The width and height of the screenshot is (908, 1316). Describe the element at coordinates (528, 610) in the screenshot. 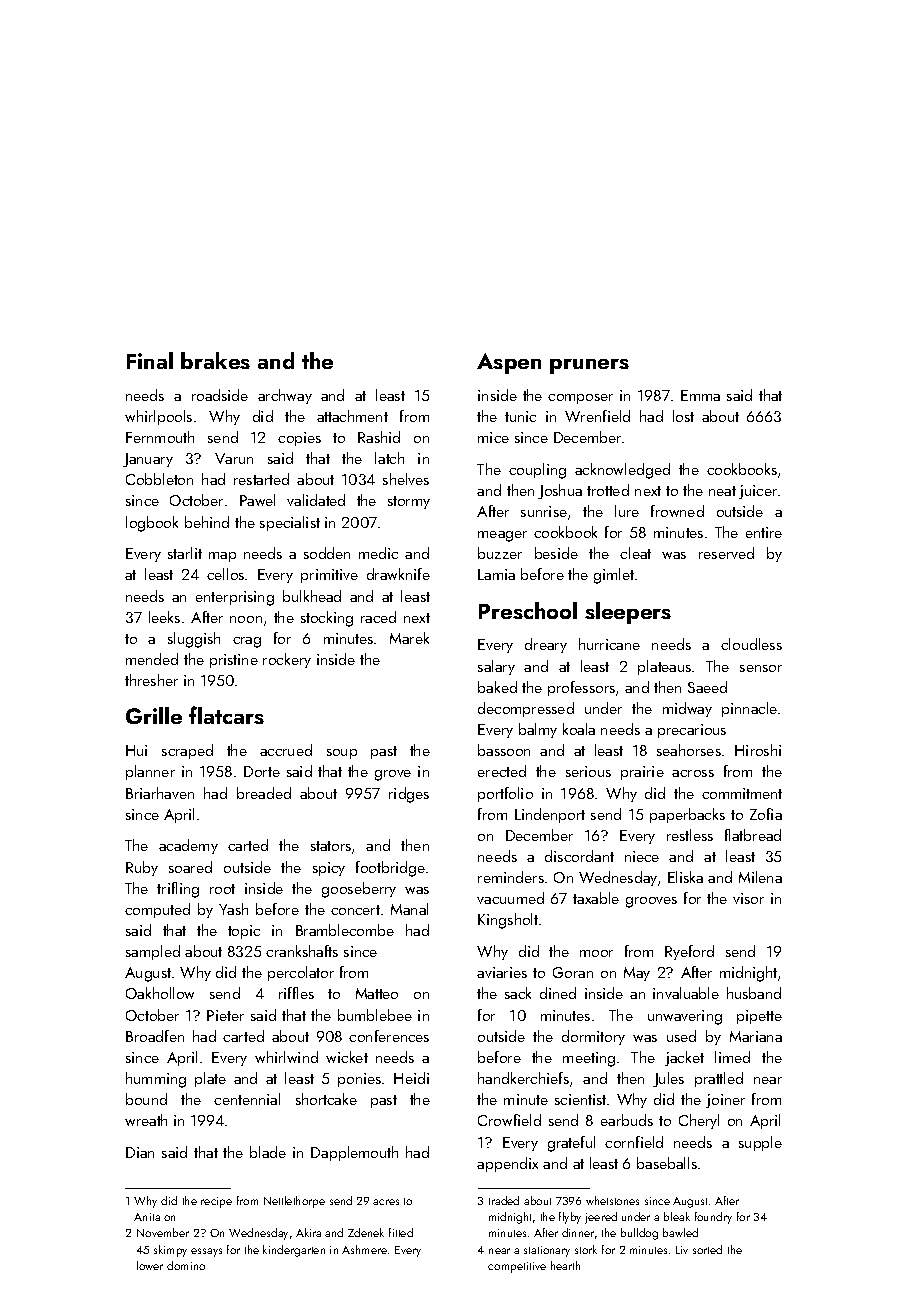

I see `Preschool` at that location.
